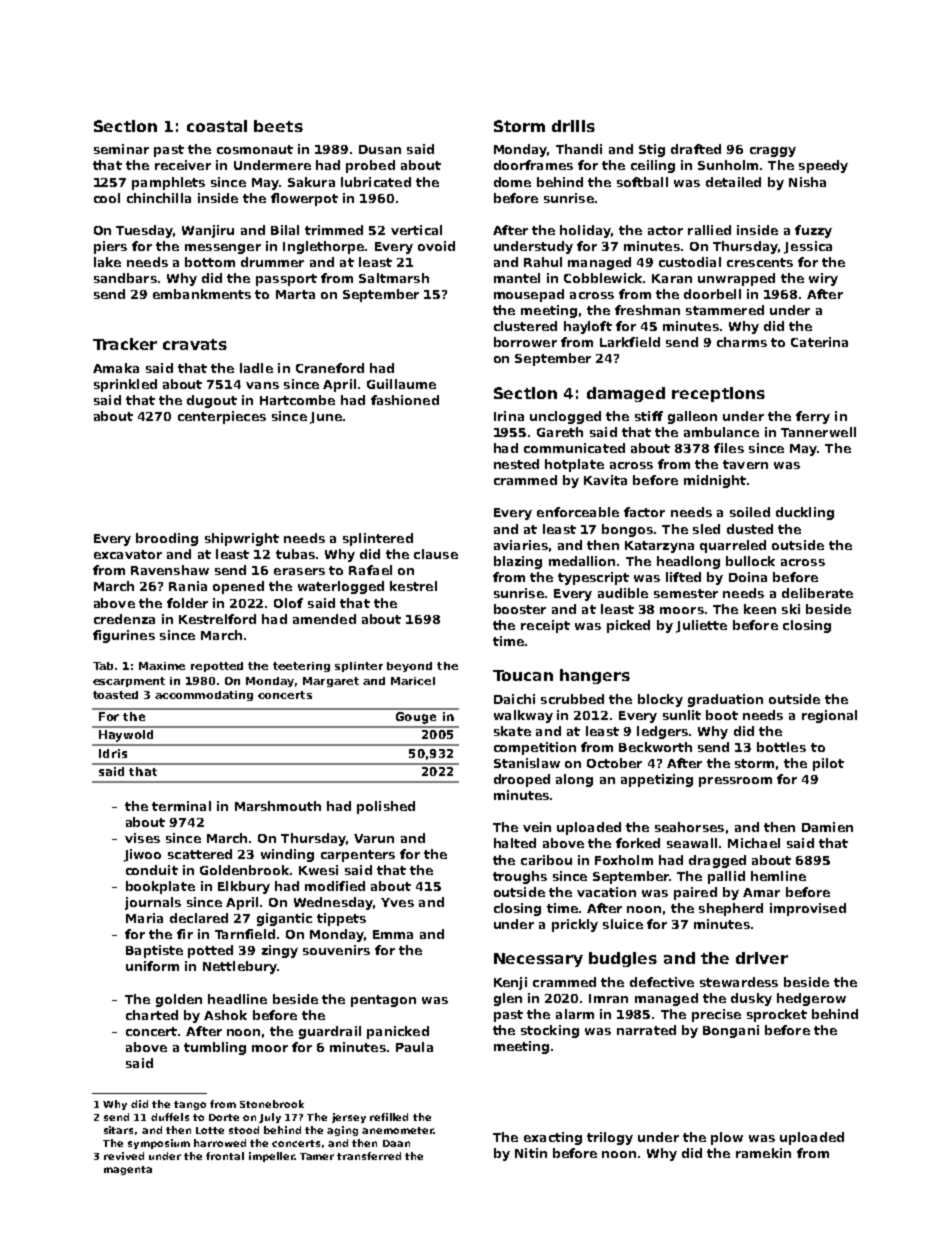 The image size is (952, 1233). I want to click on Nitin, so click(531, 1153).
